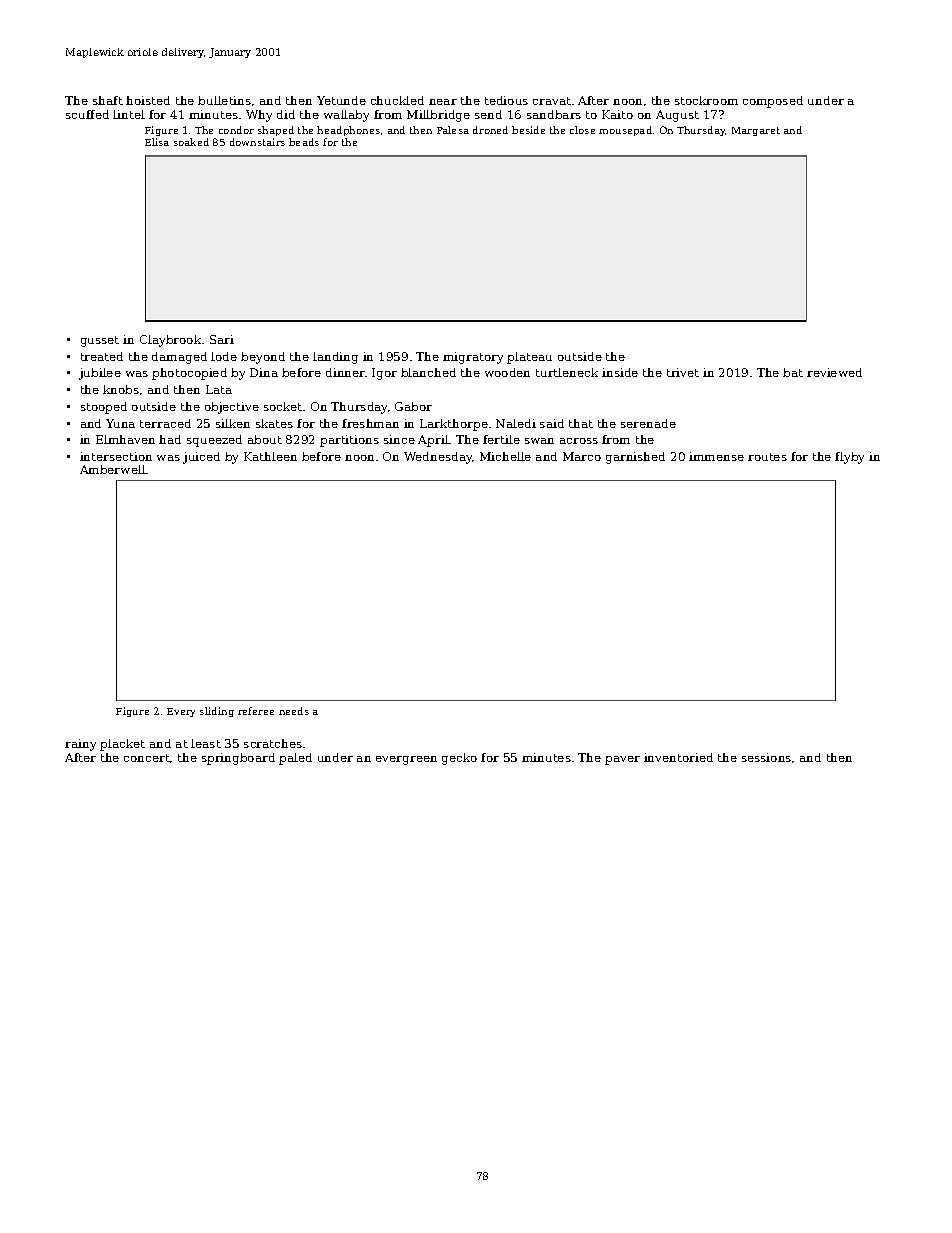  Describe the element at coordinates (756, 131) in the screenshot. I see `Margaret` at that location.
